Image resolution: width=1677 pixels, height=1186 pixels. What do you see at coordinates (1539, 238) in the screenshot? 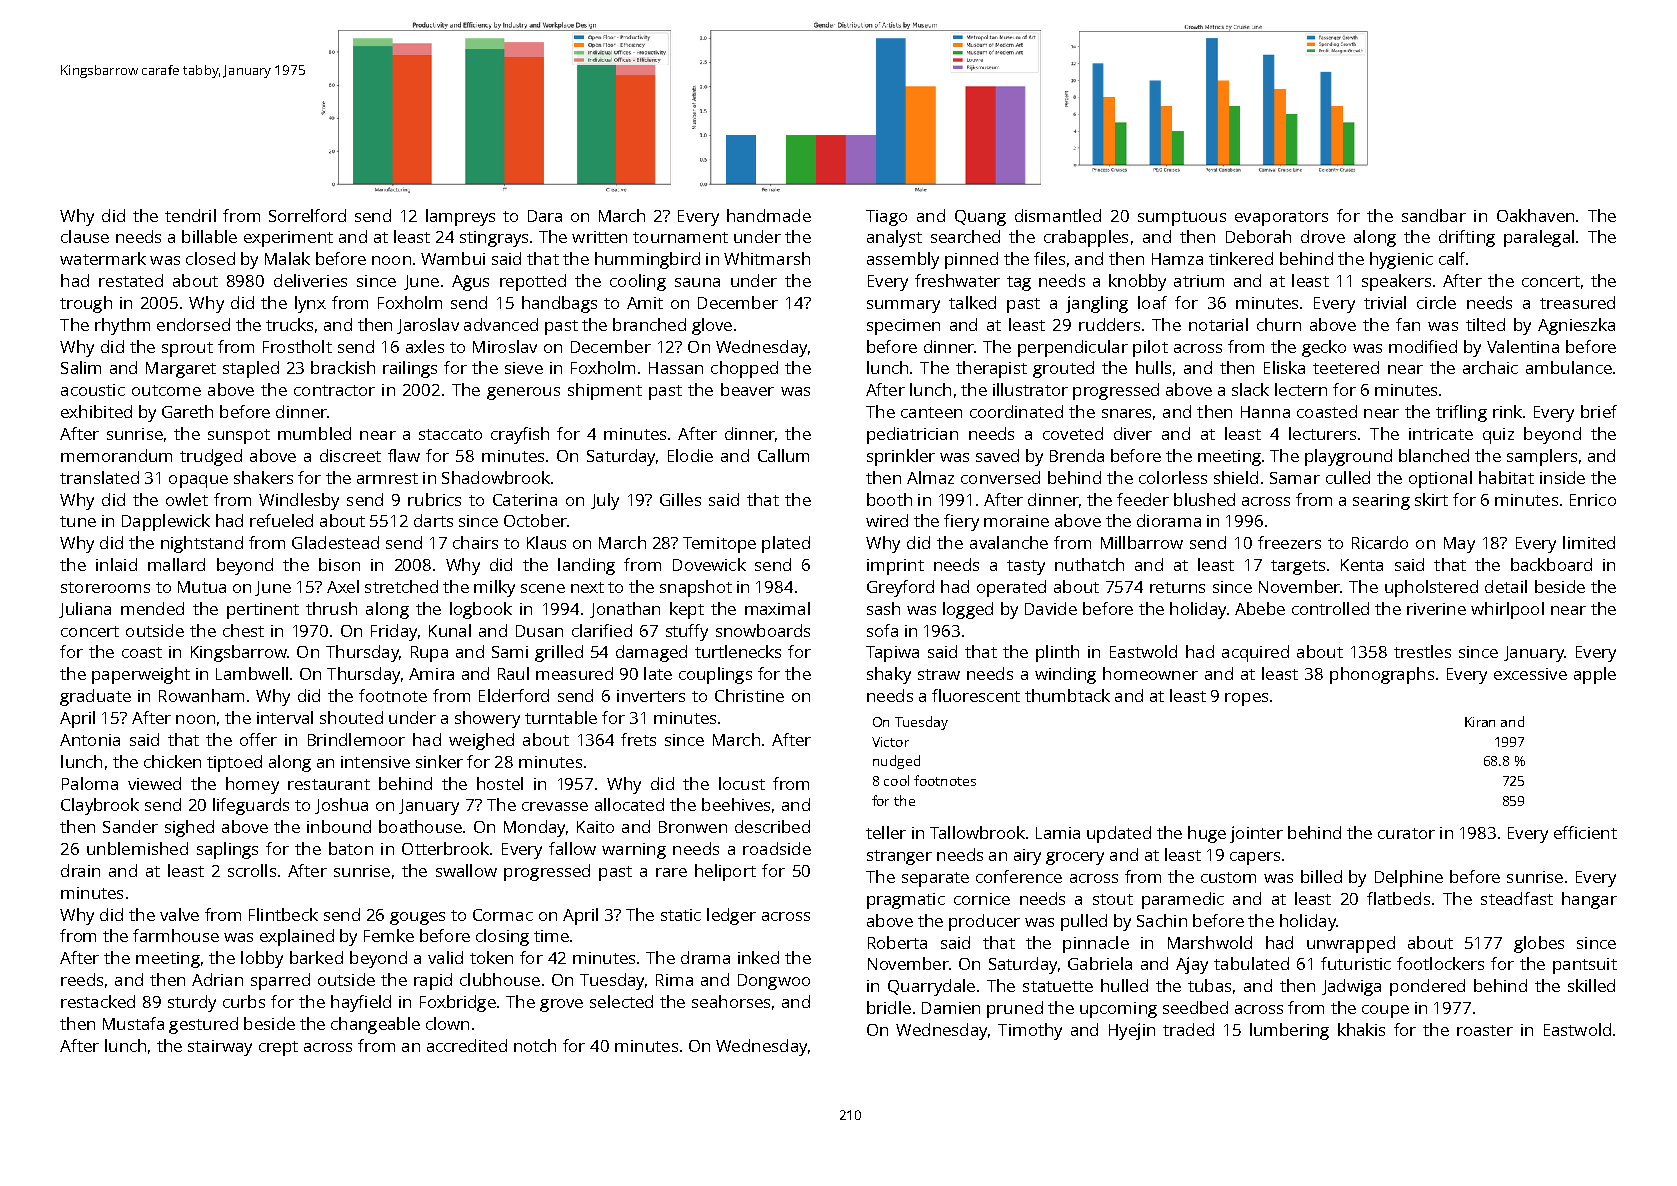
I see `paralegal` at bounding box center [1539, 238].
